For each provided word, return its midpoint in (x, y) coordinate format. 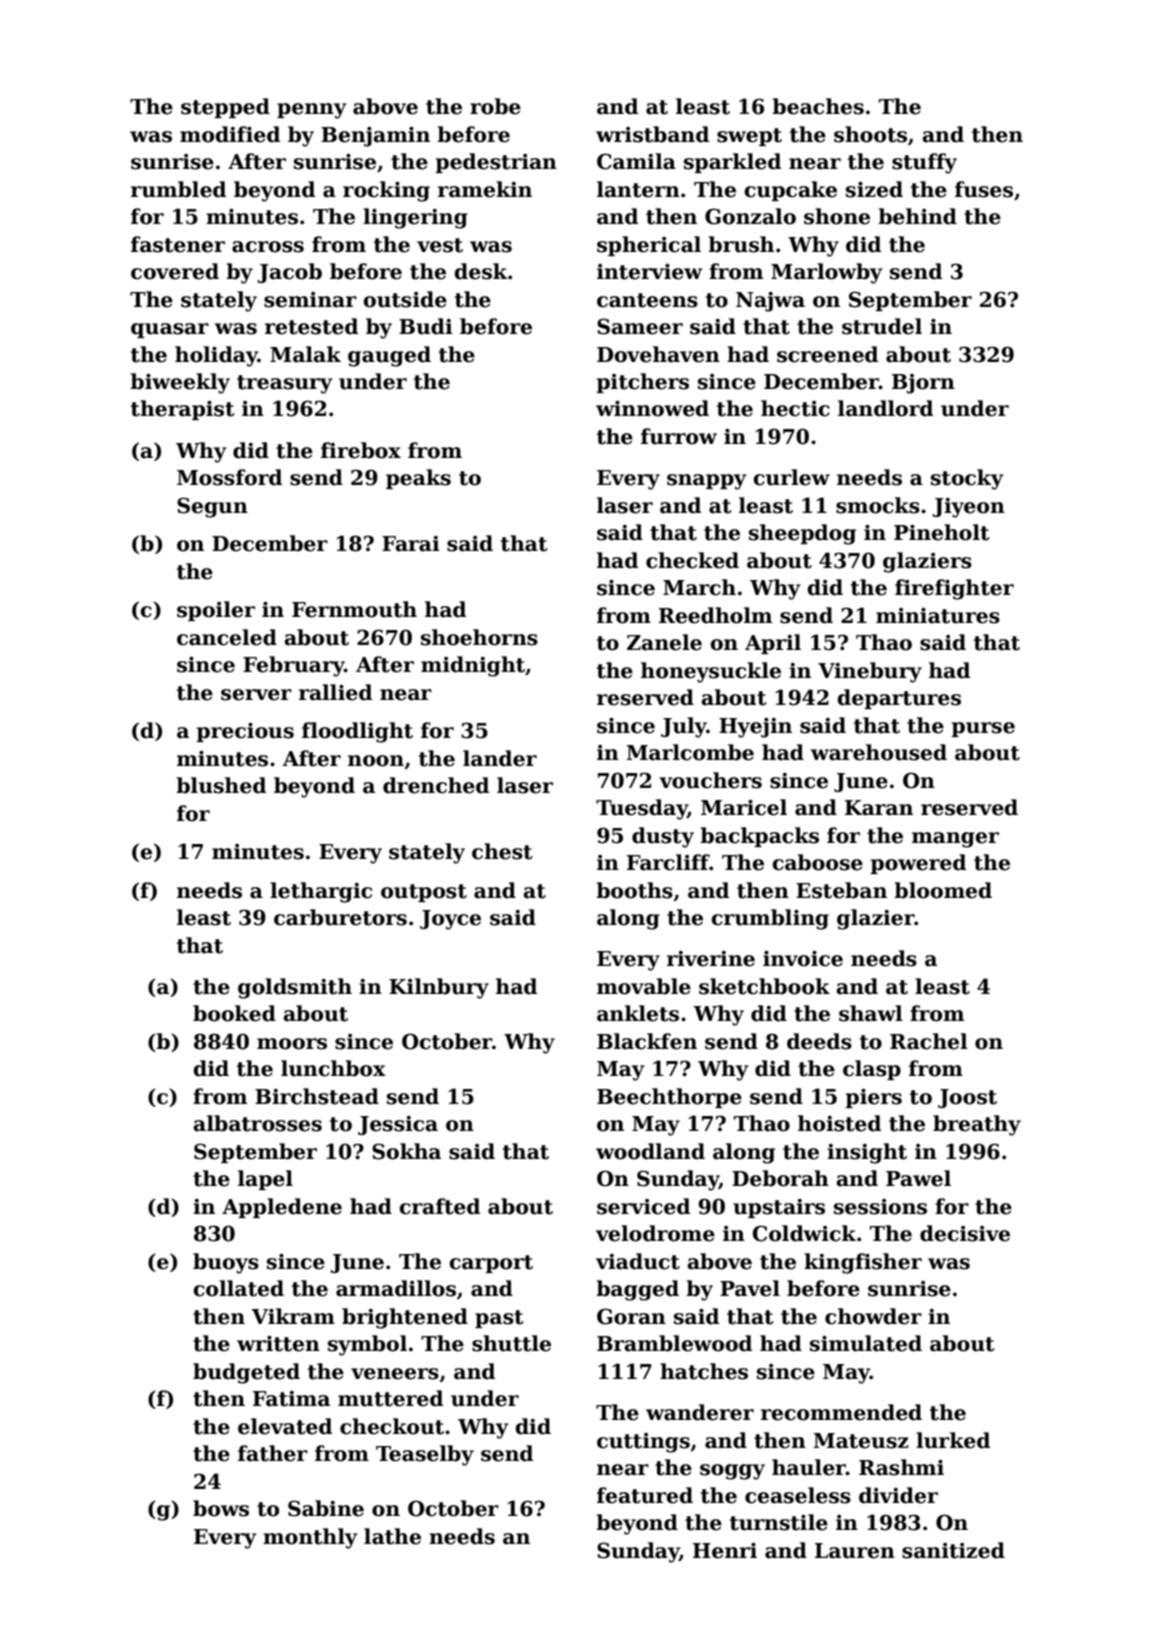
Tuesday (642, 809)
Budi (426, 326)
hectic (795, 408)
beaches (818, 106)
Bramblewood (674, 1343)
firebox (361, 450)
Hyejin (755, 728)
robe (495, 106)
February (294, 666)
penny (312, 111)
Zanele (664, 642)
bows (221, 1508)
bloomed (943, 890)
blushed (221, 785)
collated (238, 1288)
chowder (873, 1316)
